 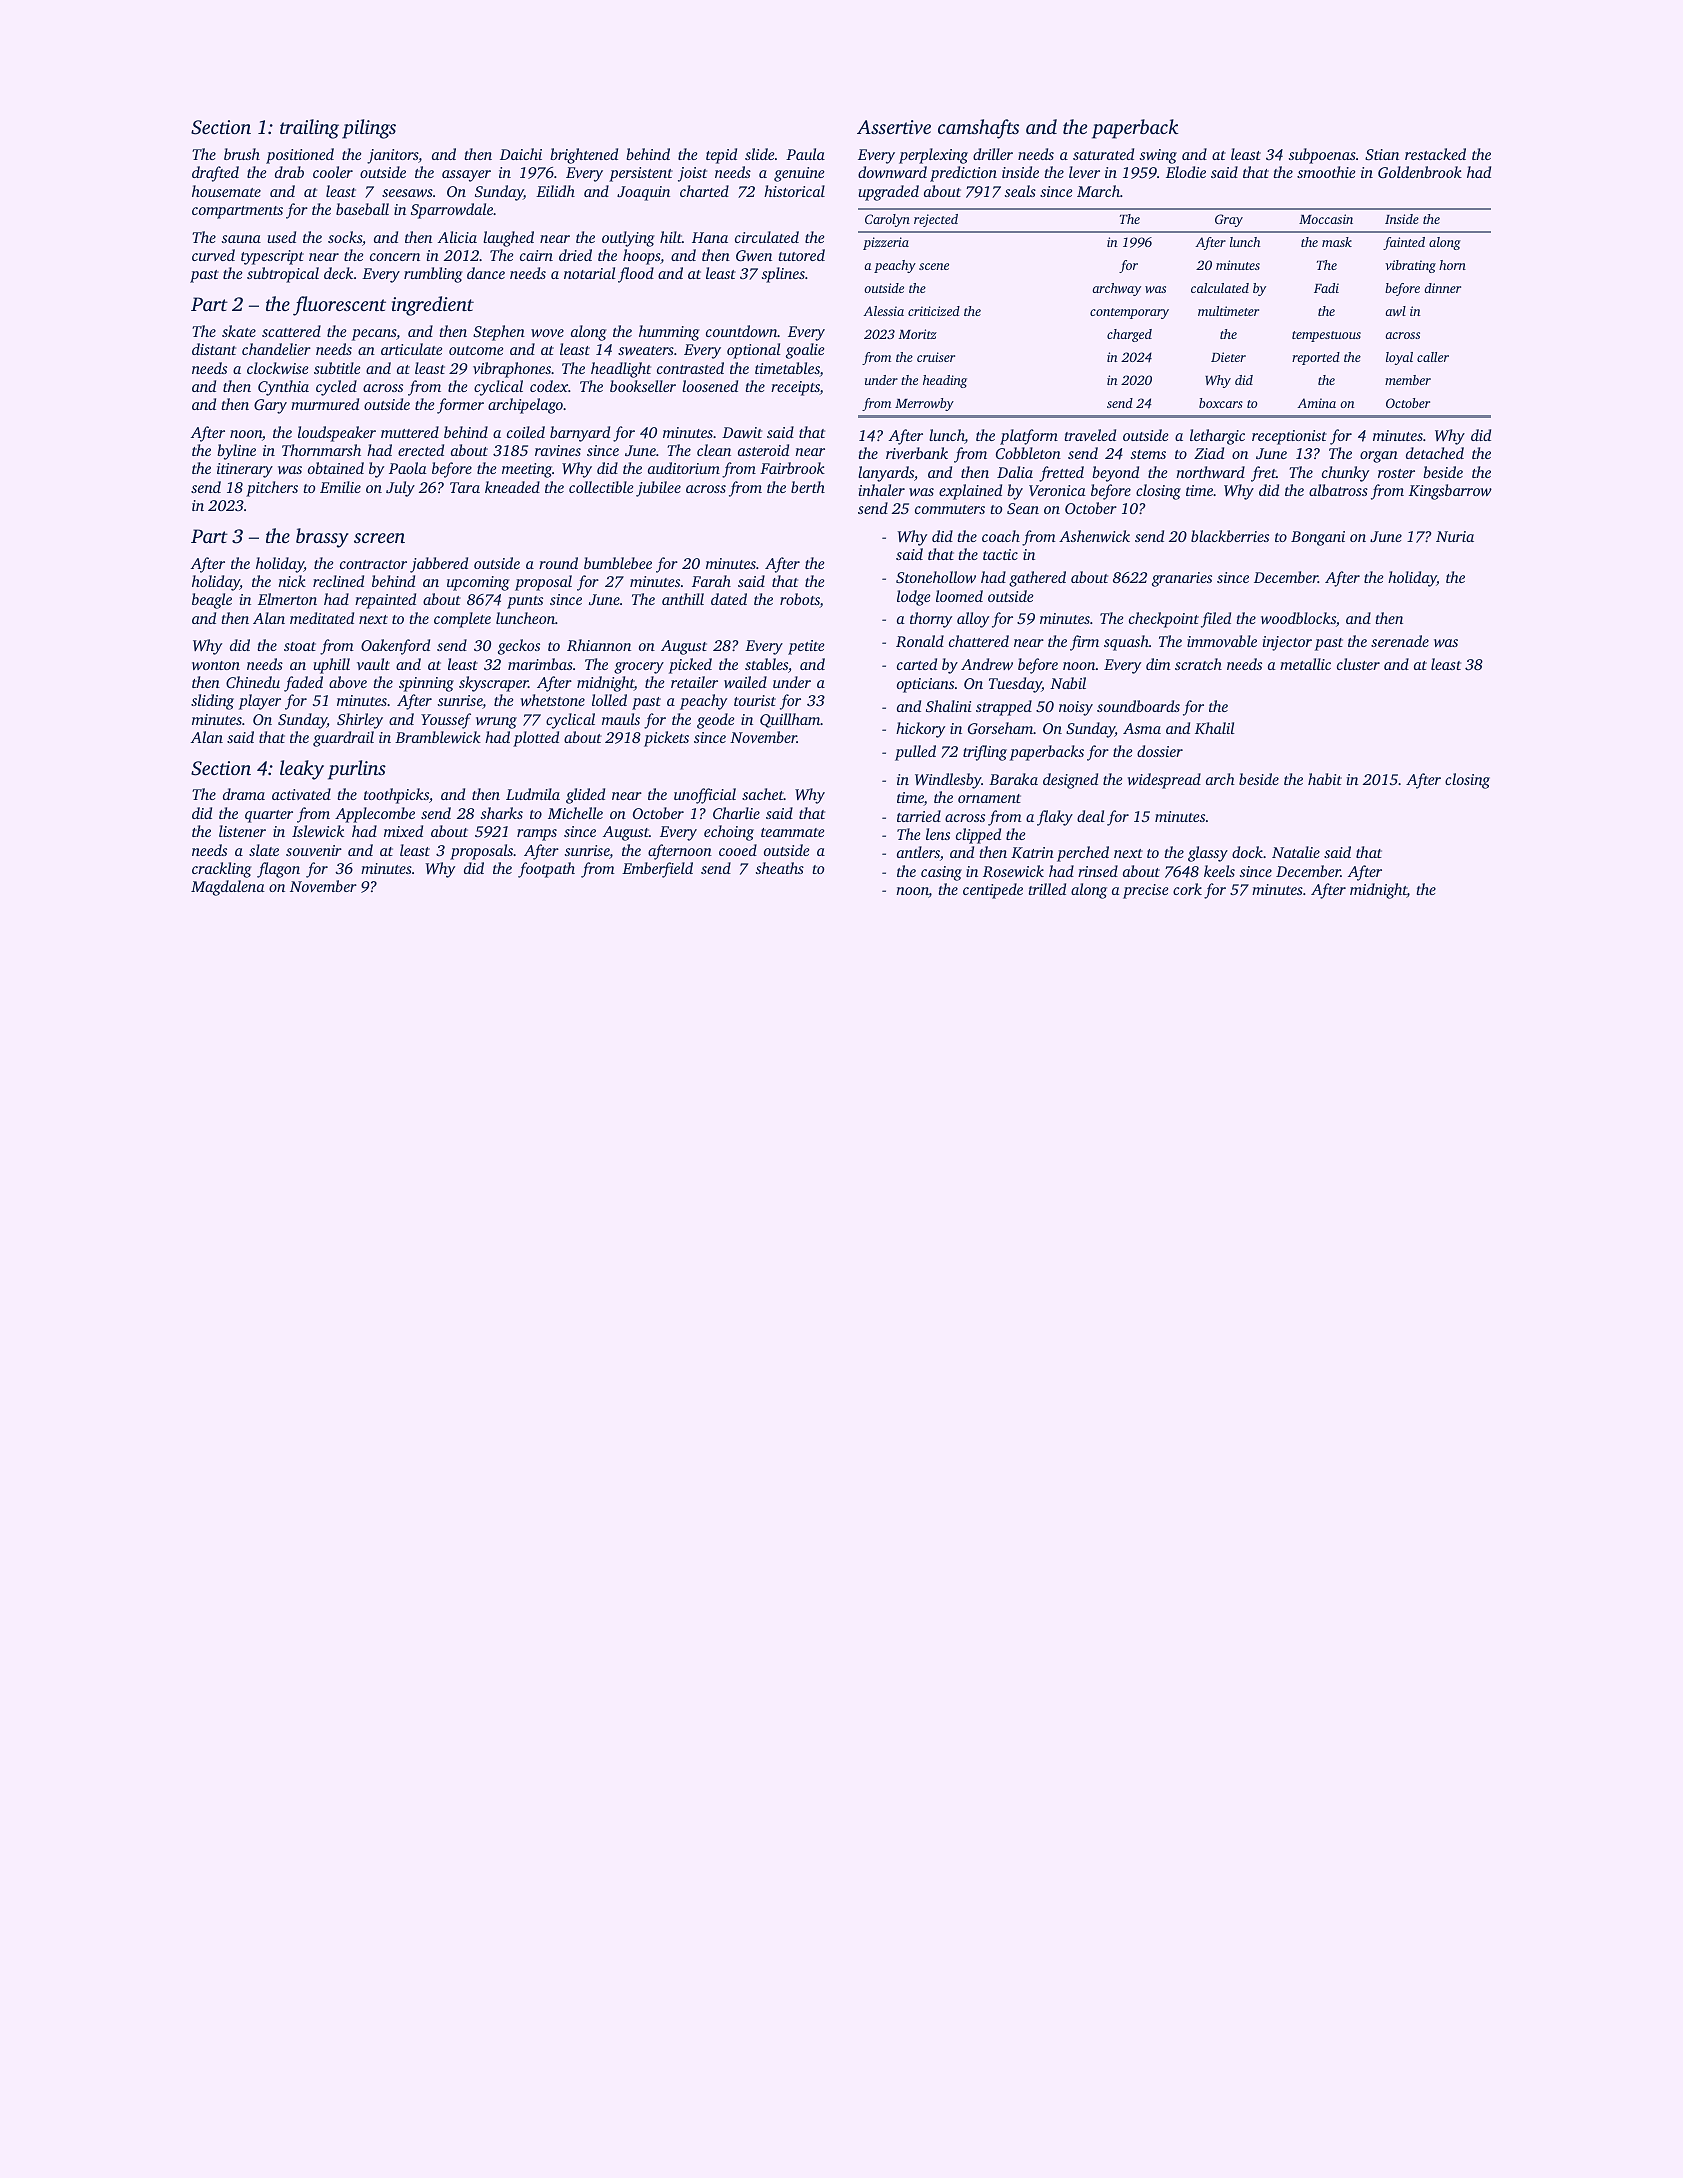 I want to click on vibraphones, so click(x=512, y=370).
